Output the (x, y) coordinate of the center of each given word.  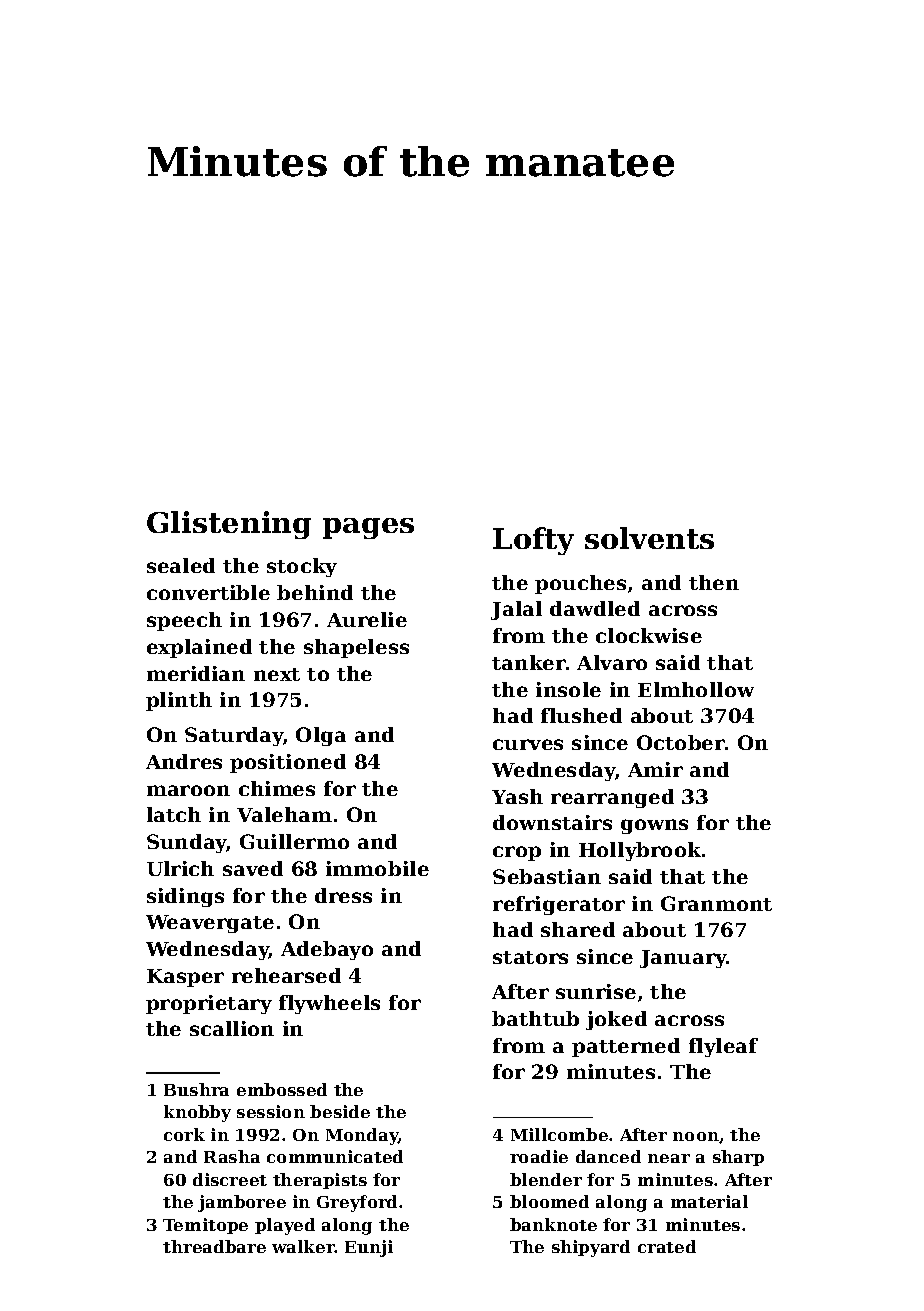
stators (530, 957)
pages (368, 528)
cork (184, 1134)
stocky (302, 567)
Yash (517, 796)
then (714, 582)
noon (696, 1136)
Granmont (716, 903)
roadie (539, 1156)
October (681, 742)
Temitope (205, 1226)
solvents (649, 538)
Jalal (516, 610)
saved (253, 868)
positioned (288, 763)
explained (199, 648)
